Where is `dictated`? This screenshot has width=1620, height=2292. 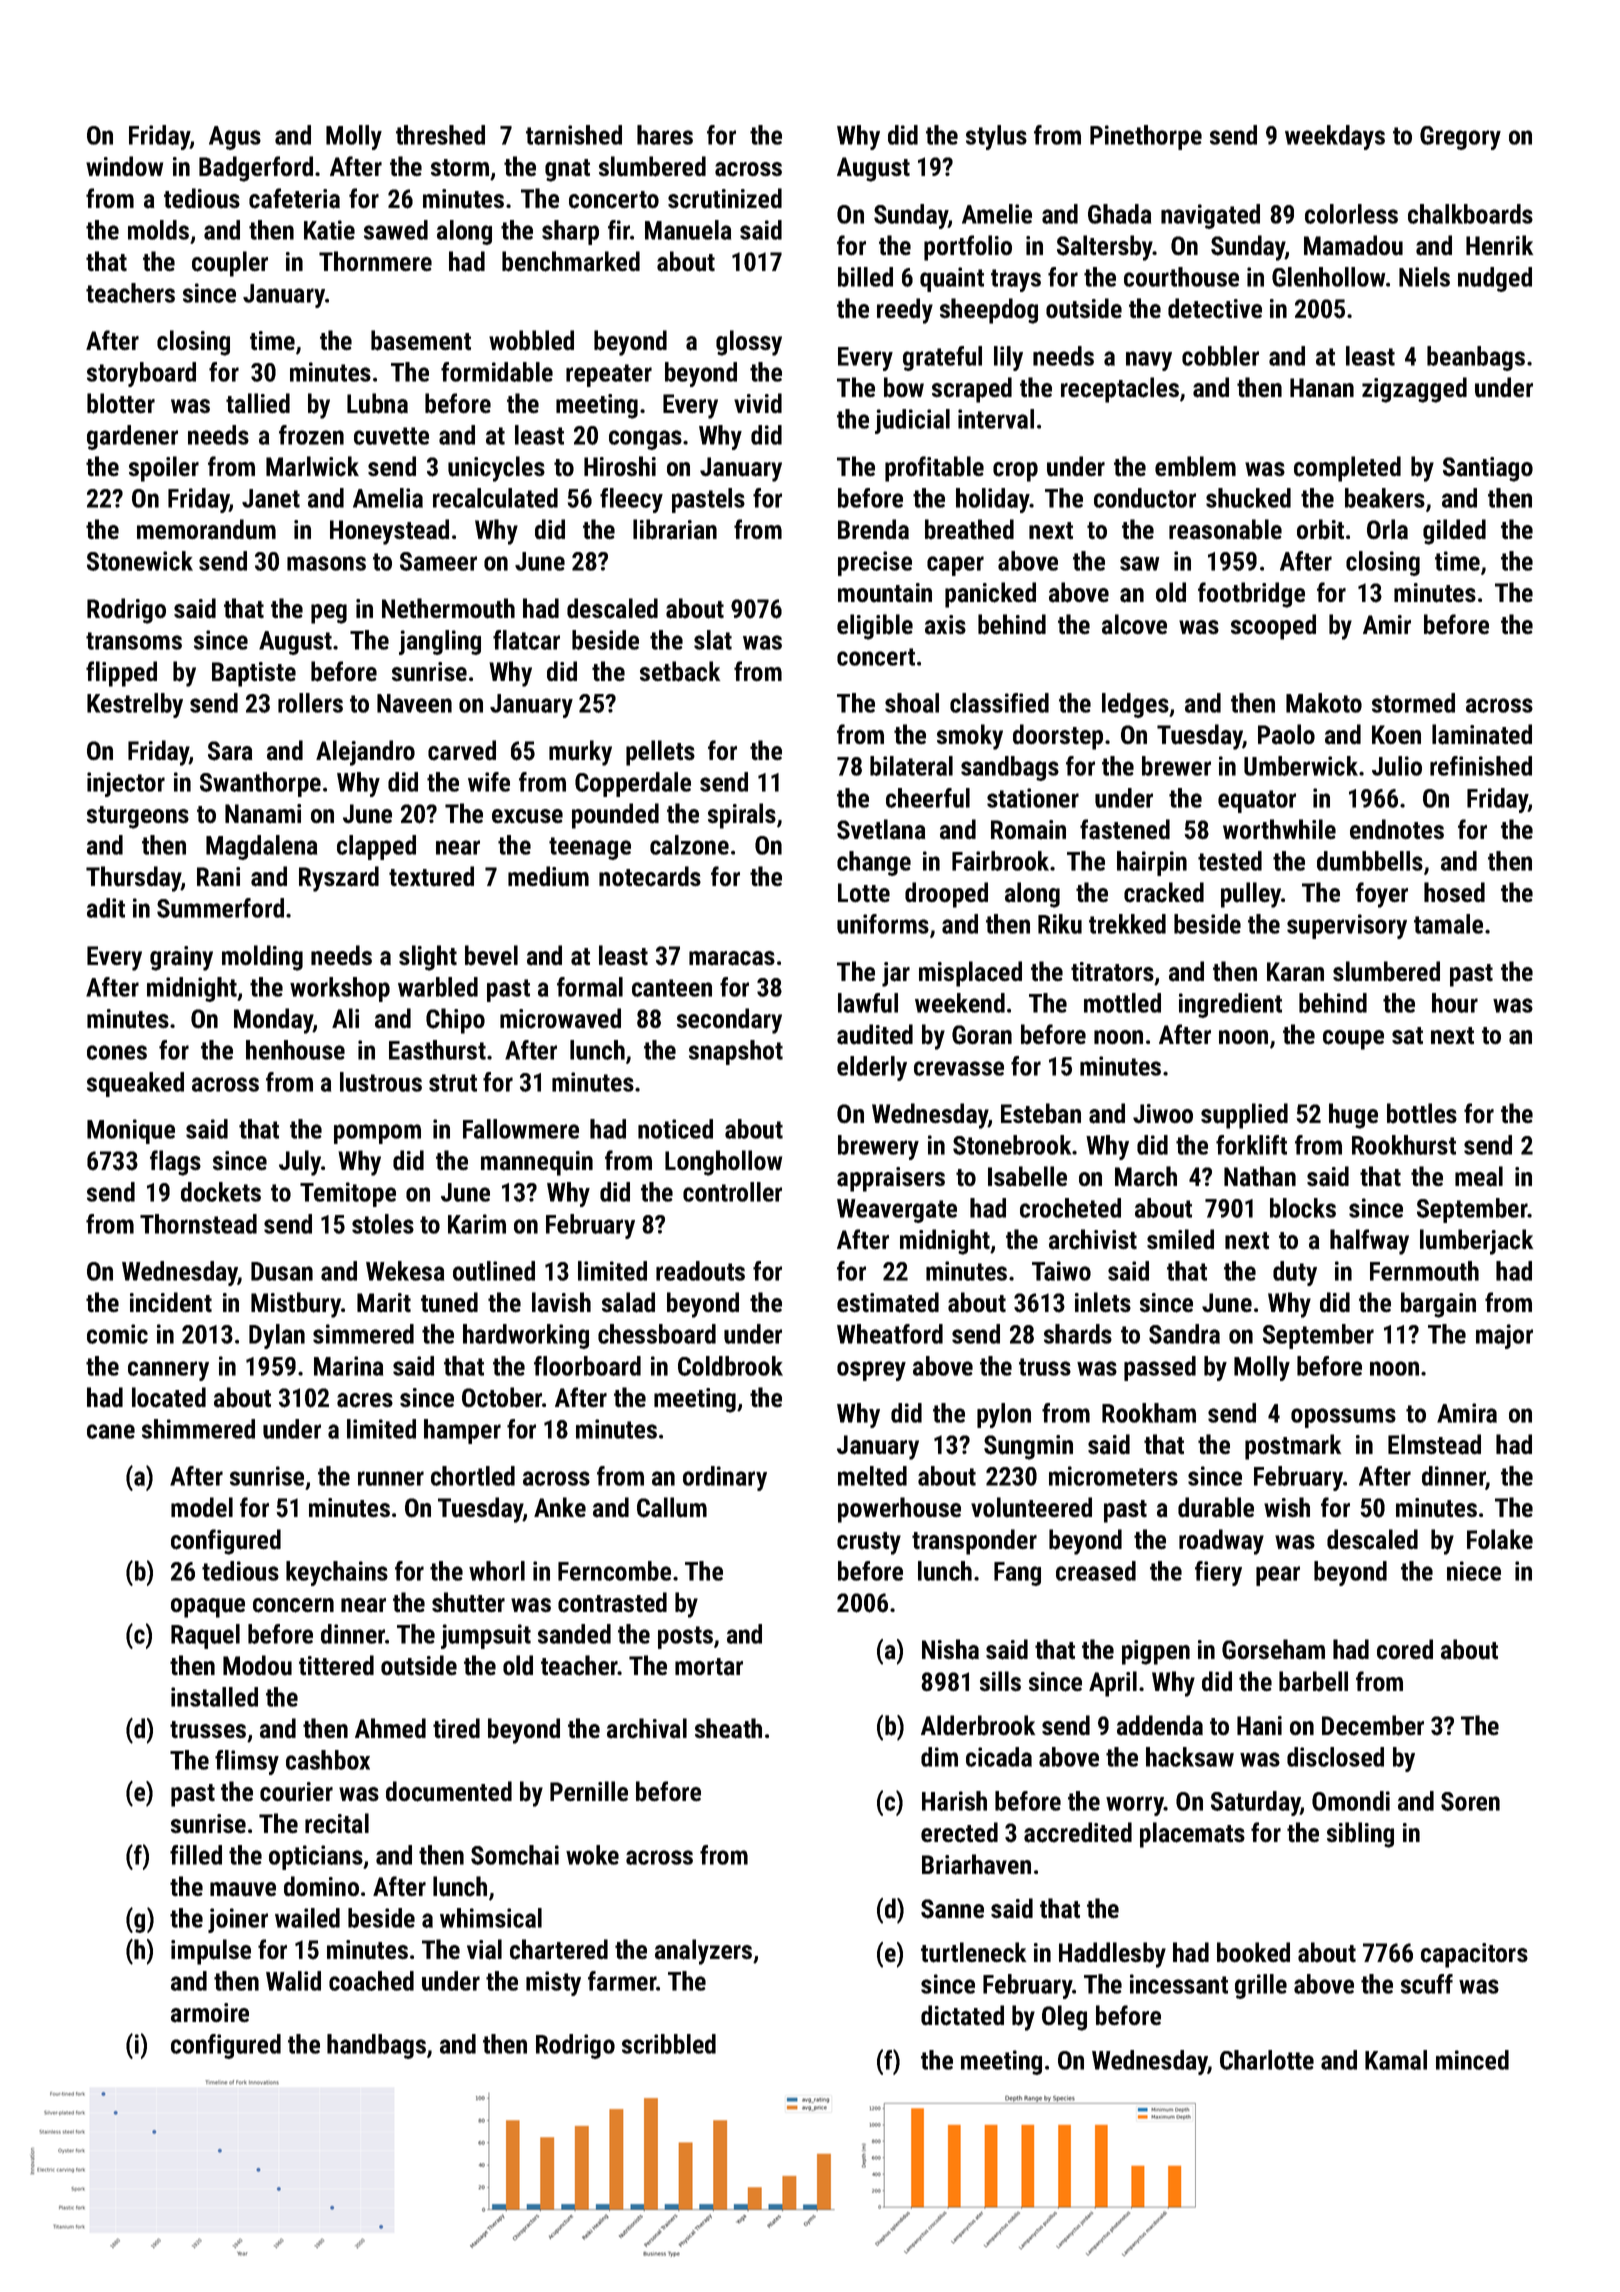
dictated is located at coordinates (962, 2015).
